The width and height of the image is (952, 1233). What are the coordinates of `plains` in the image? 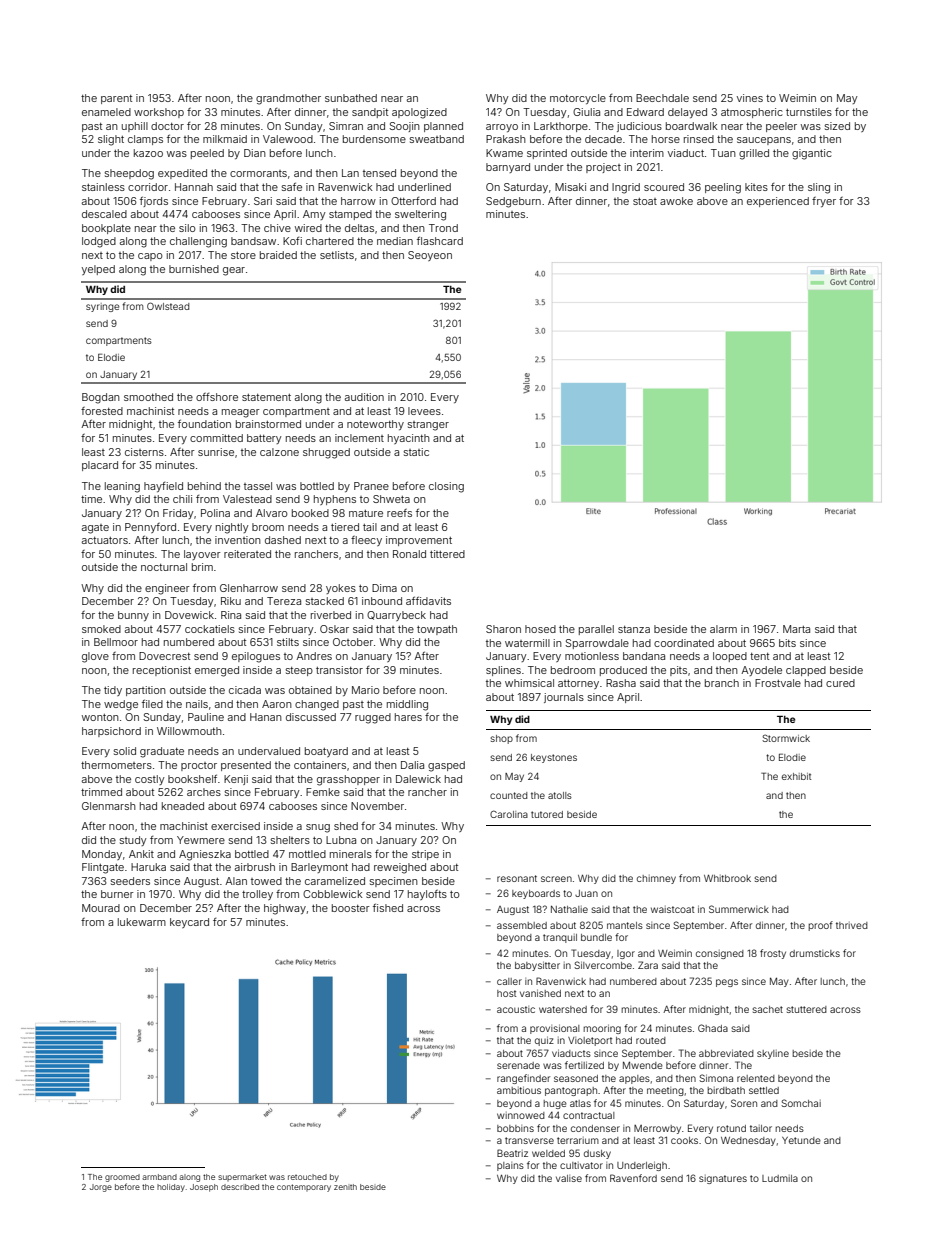 It's located at (510, 1166).
